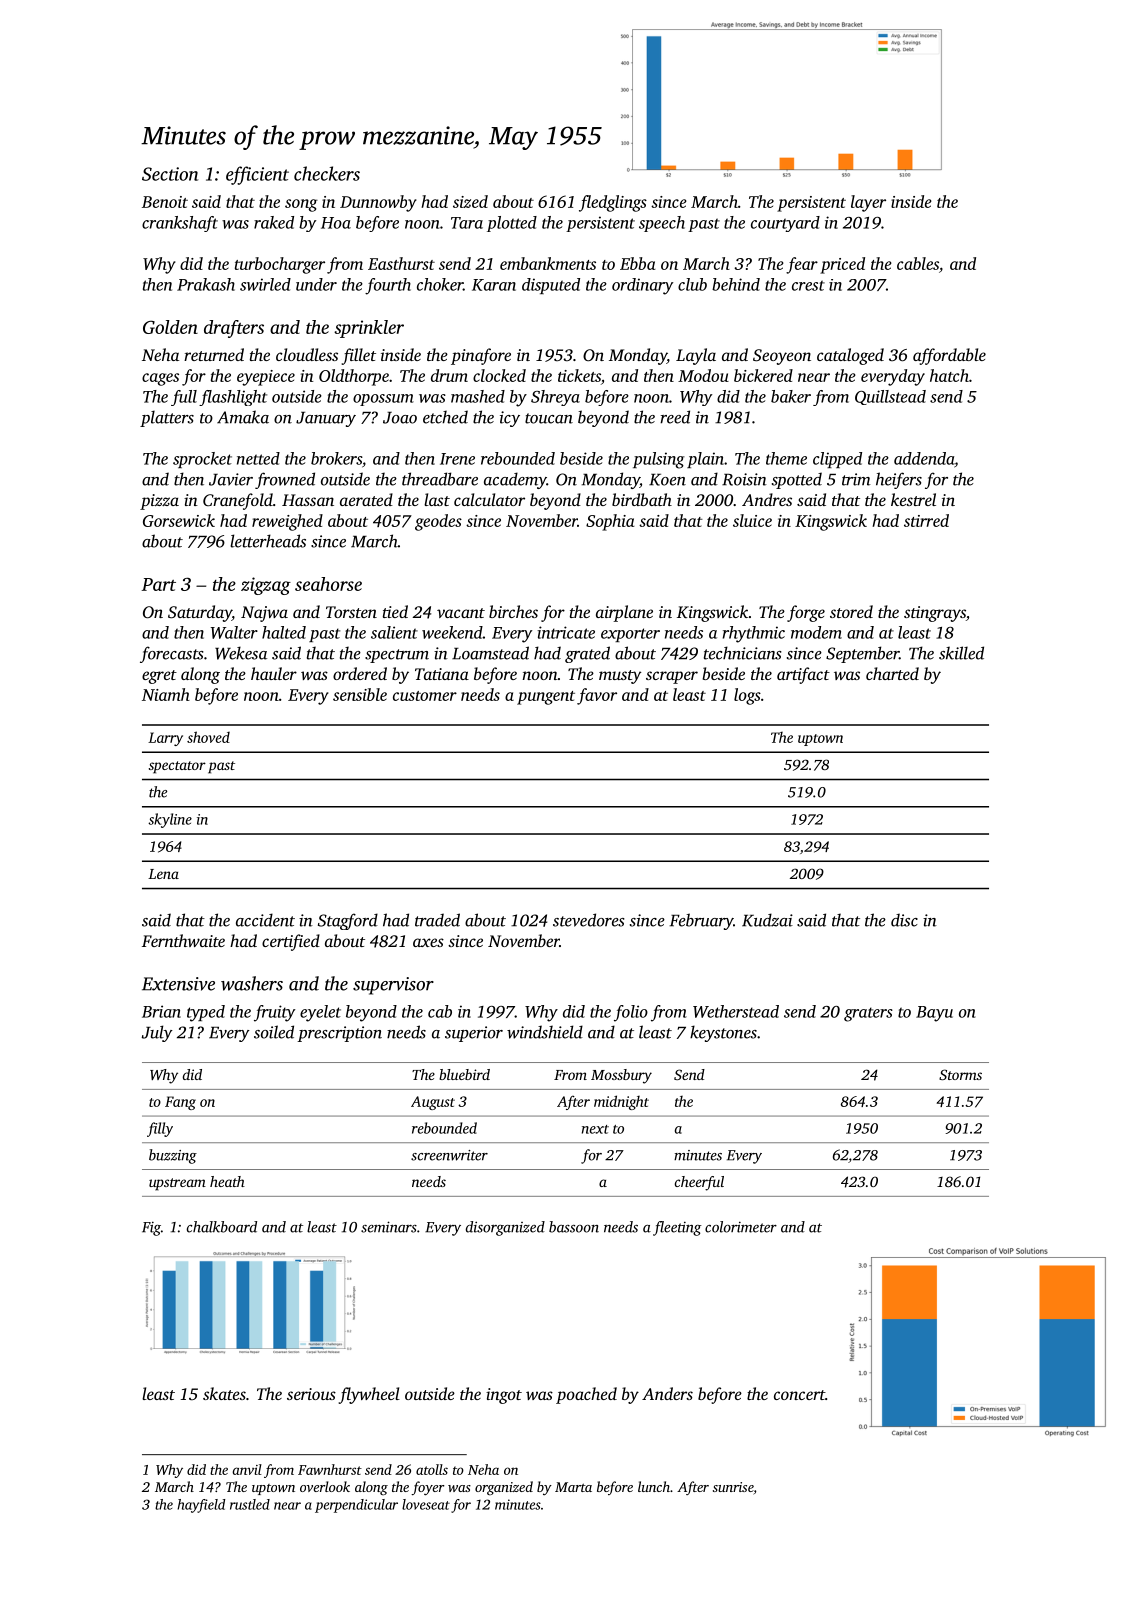 The image size is (1131, 1600). Describe the element at coordinates (274, 1032) in the screenshot. I see `soiled` at that location.
